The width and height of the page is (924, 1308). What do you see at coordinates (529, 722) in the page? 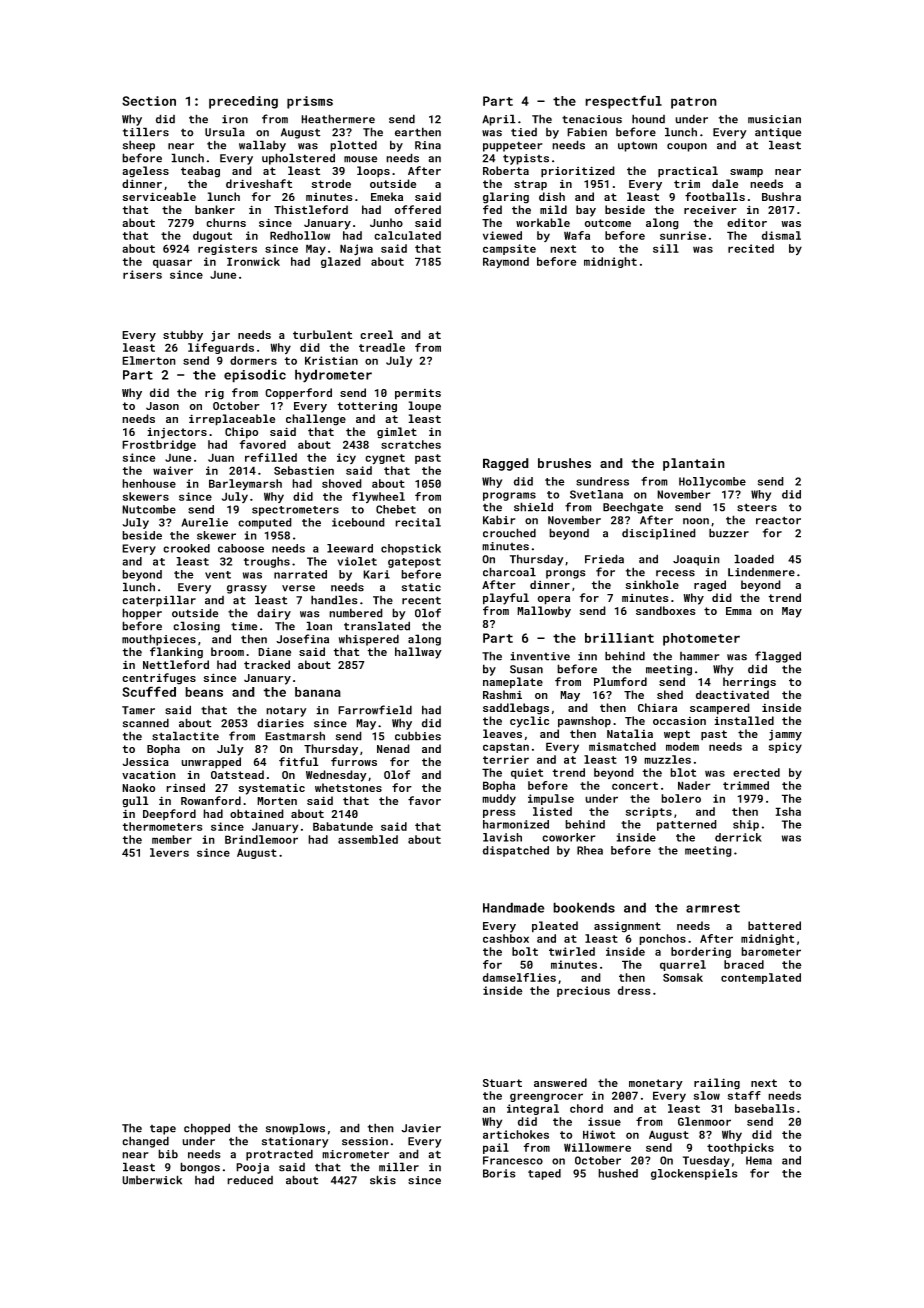
I see `cyclic` at bounding box center [529, 722].
